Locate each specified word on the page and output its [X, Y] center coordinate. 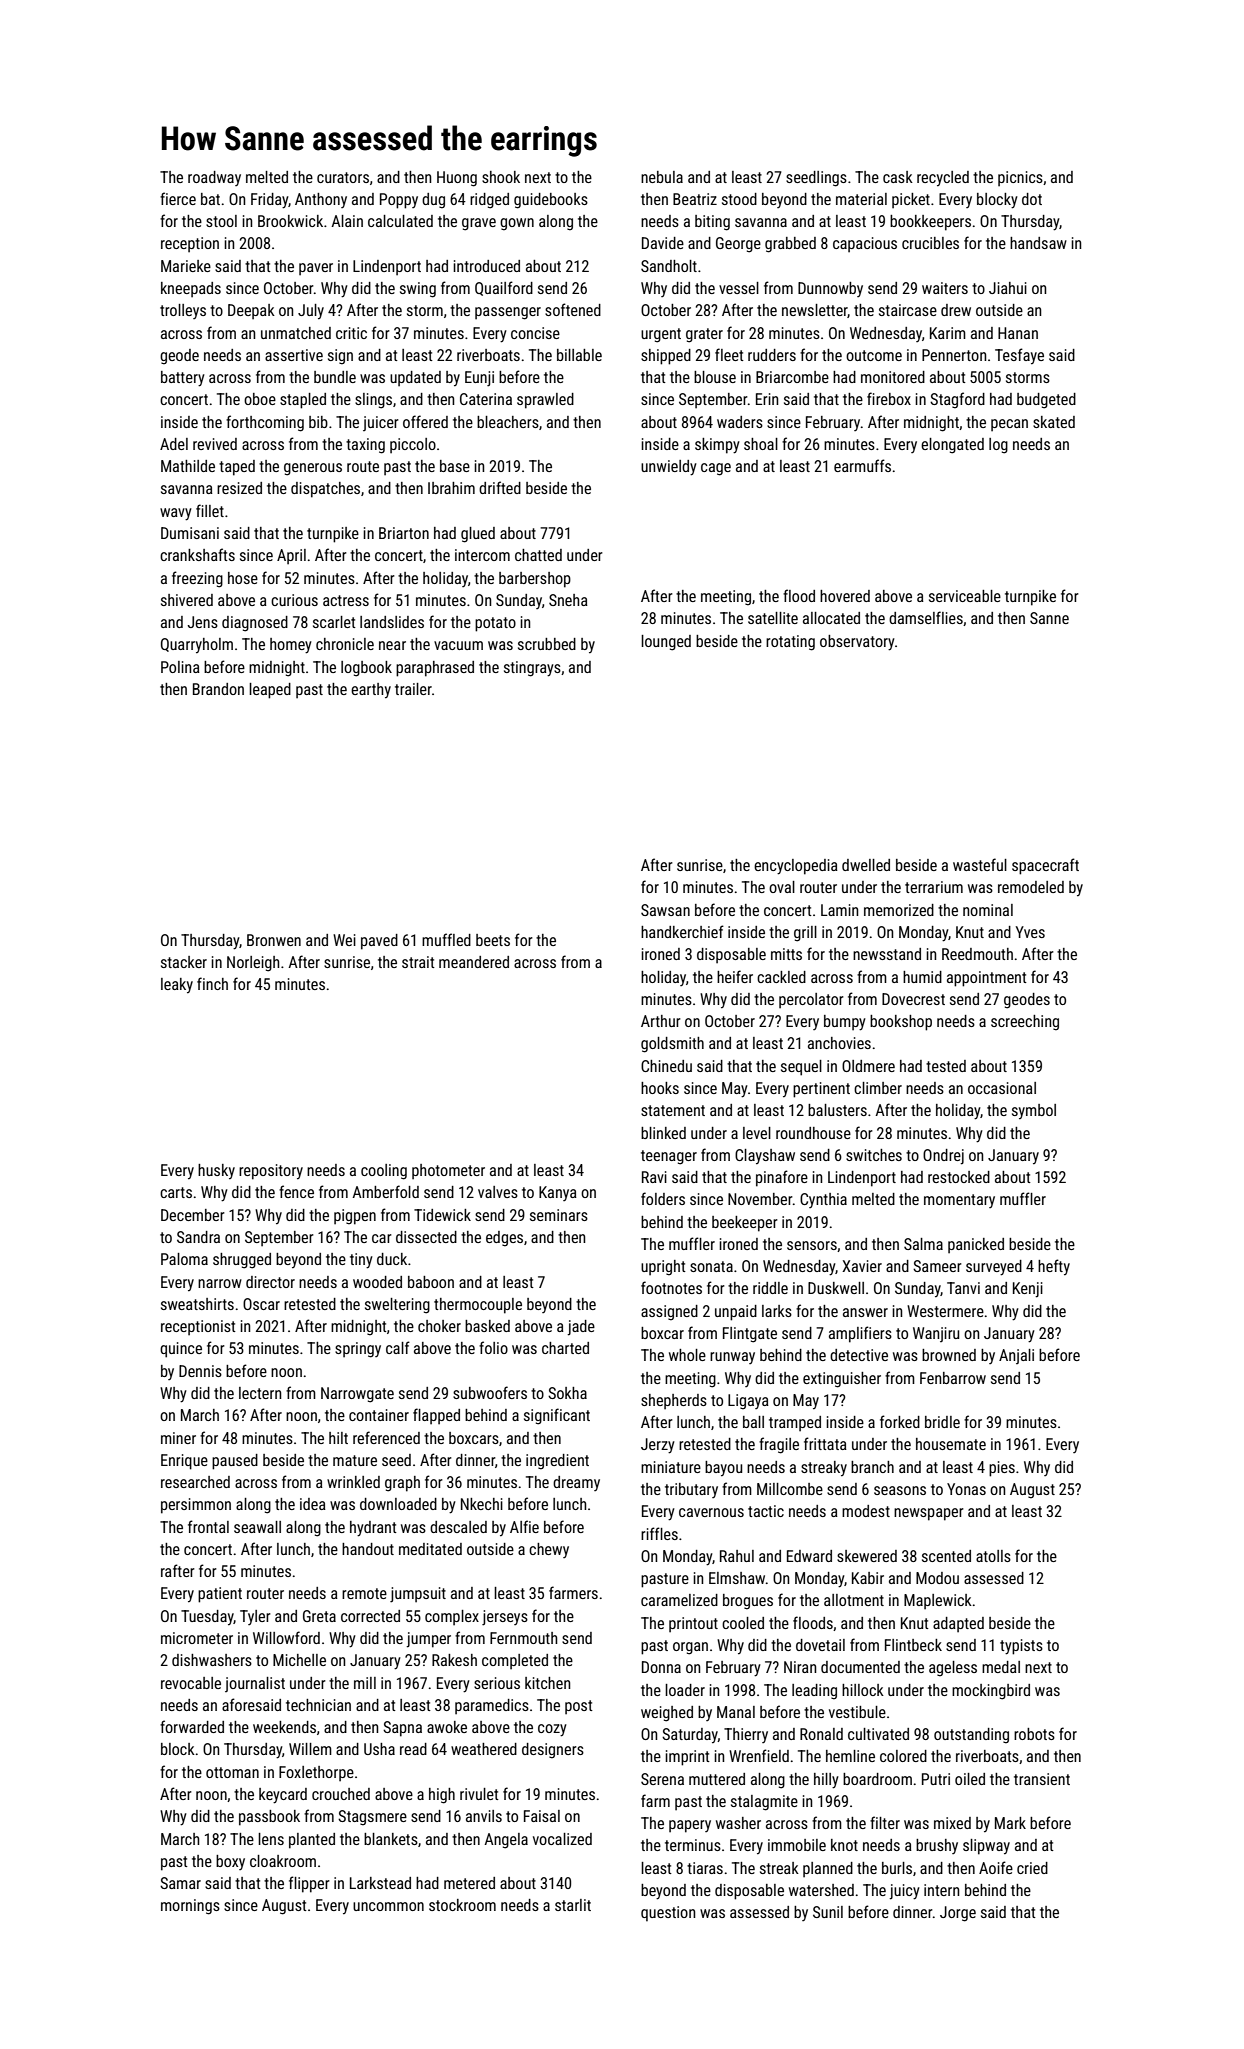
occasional [1002, 1088]
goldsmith [672, 1045]
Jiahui [1008, 288]
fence [296, 1191]
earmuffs [862, 465]
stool [221, 221]
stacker [184, 962]
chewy [549, 1550]
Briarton [404, 533]
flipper [309, 1884]
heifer [735, 976]
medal [1001, 1667]
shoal [761, 444]
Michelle [299, 1660]
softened [573, 309]
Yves [1030, 932]
